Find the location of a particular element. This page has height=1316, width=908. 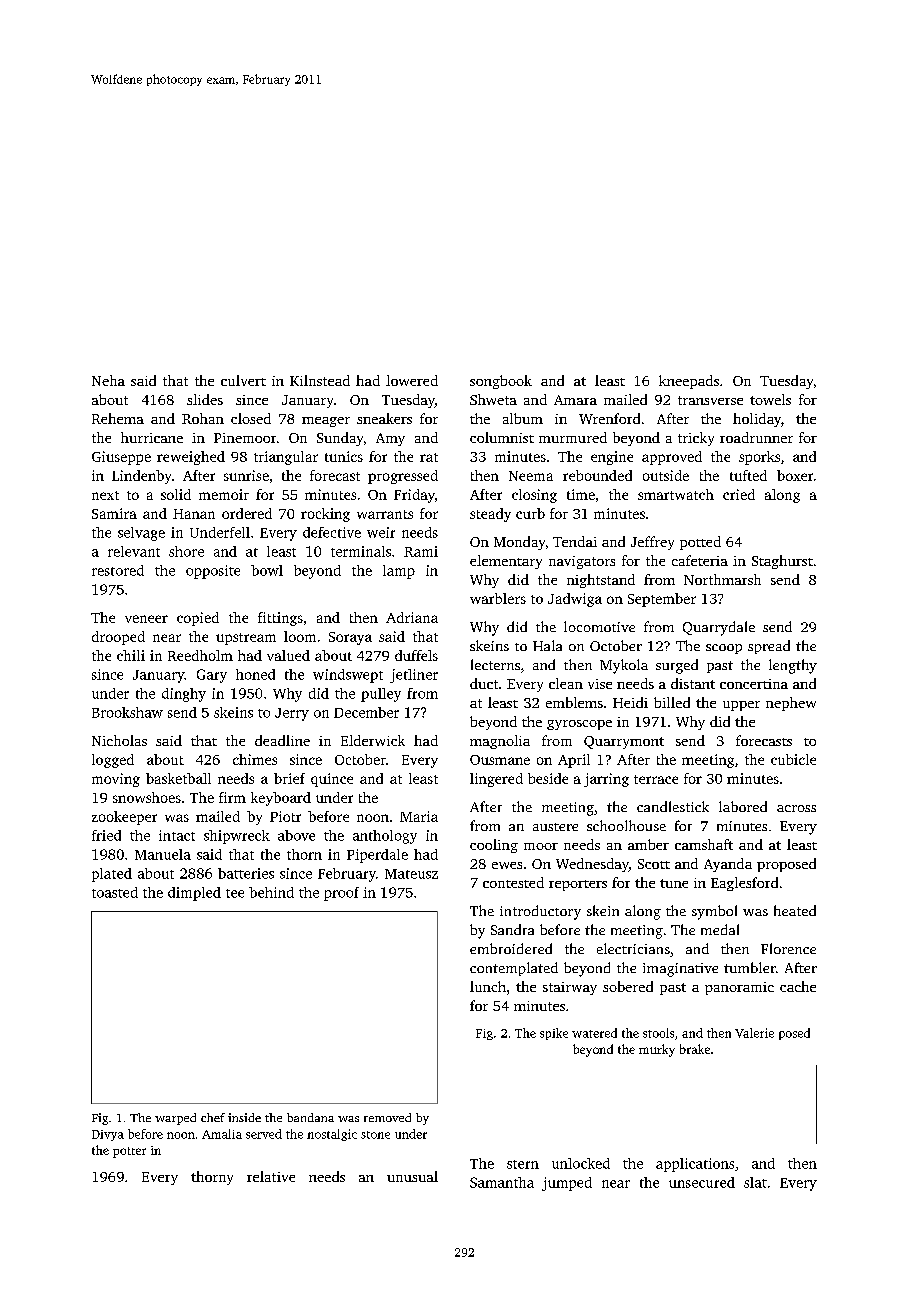

sporks is located at coordinates (759, 458).
